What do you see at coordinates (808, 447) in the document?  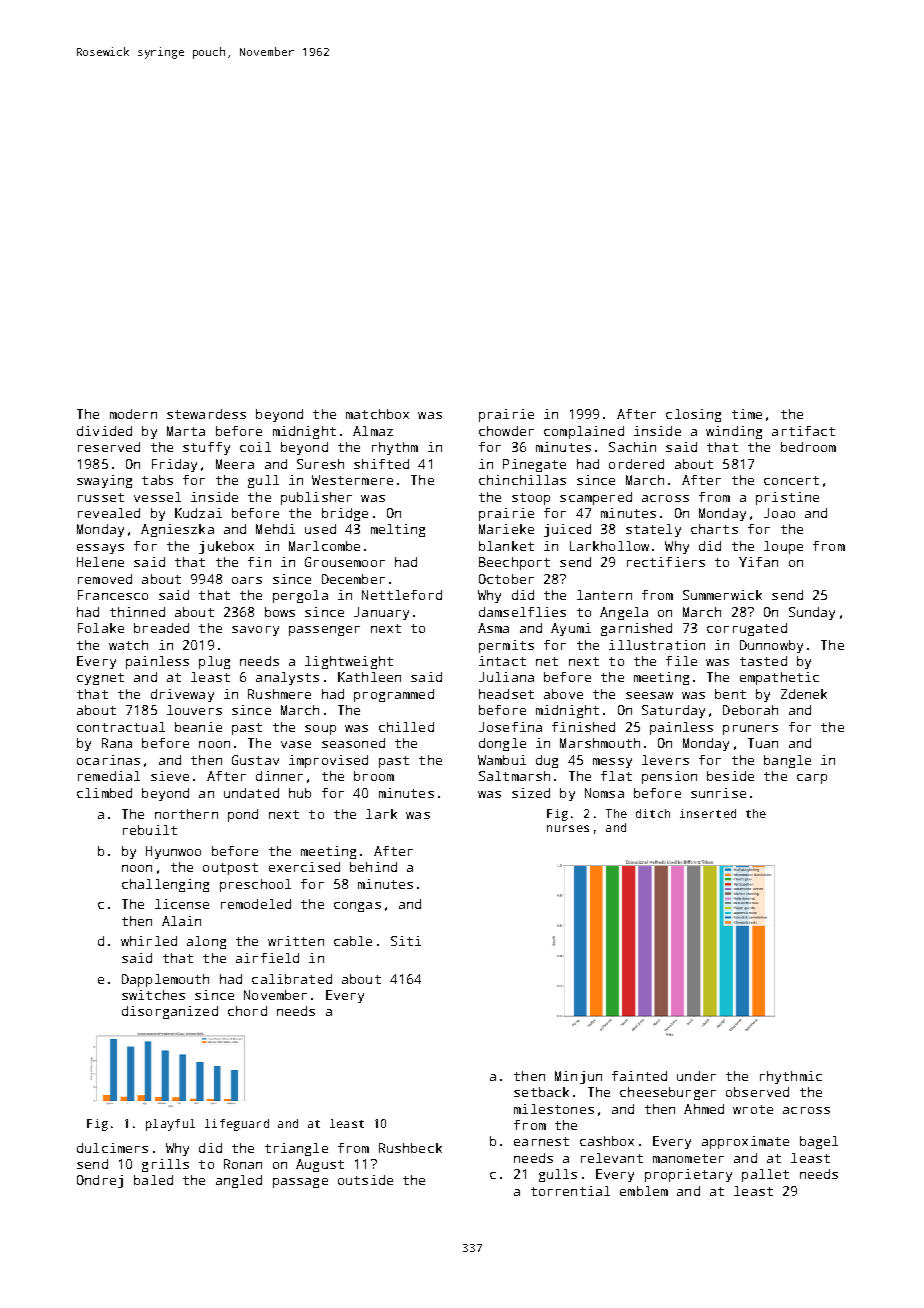 I see `bedroom` at bounding box center [808, 447].
